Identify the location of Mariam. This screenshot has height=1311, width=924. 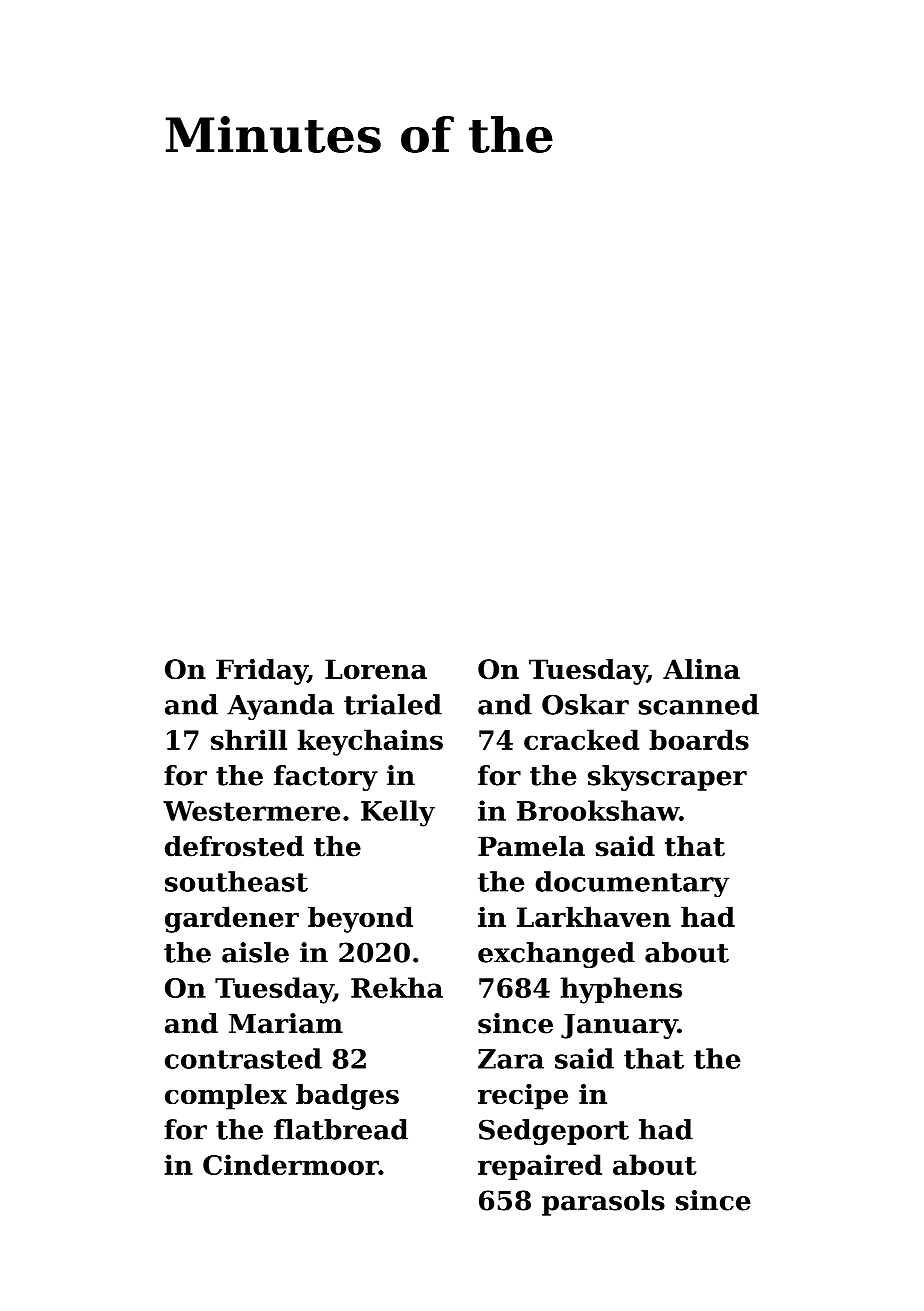
(286, 1023).
